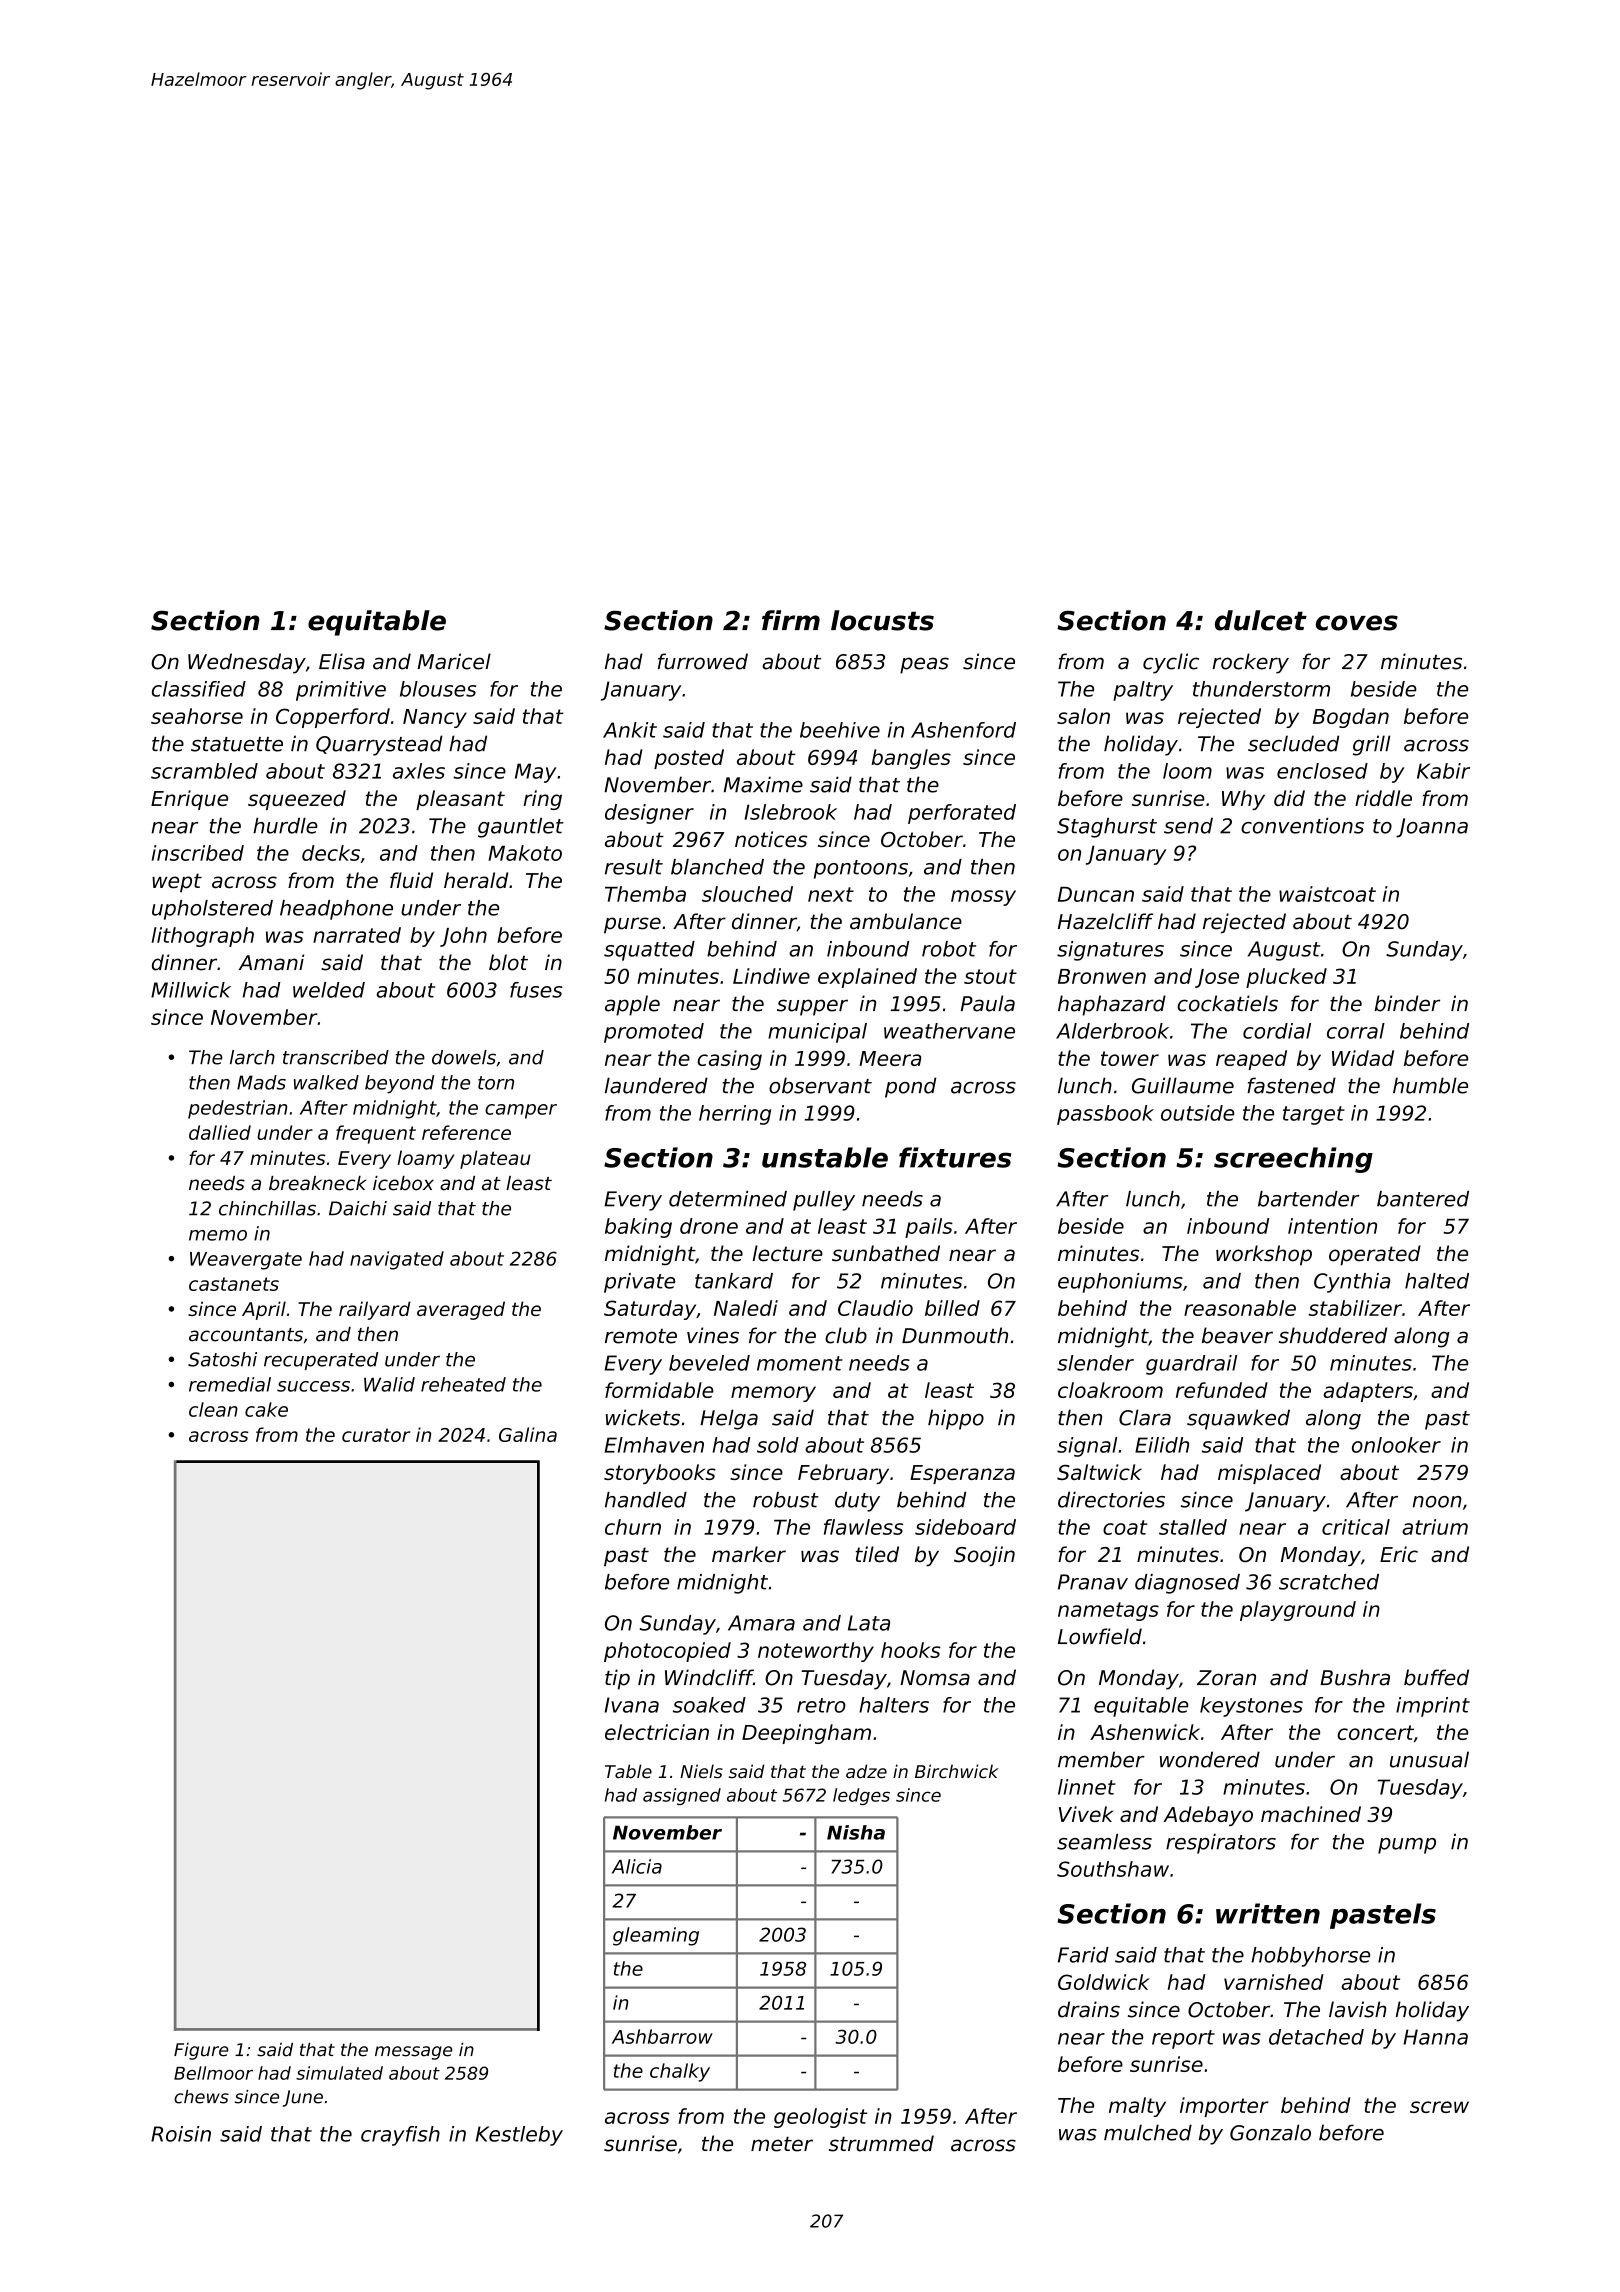 The height and width of the screenshot is (2292, 1620). I want to click on Joanna, so click(1432, 828).
